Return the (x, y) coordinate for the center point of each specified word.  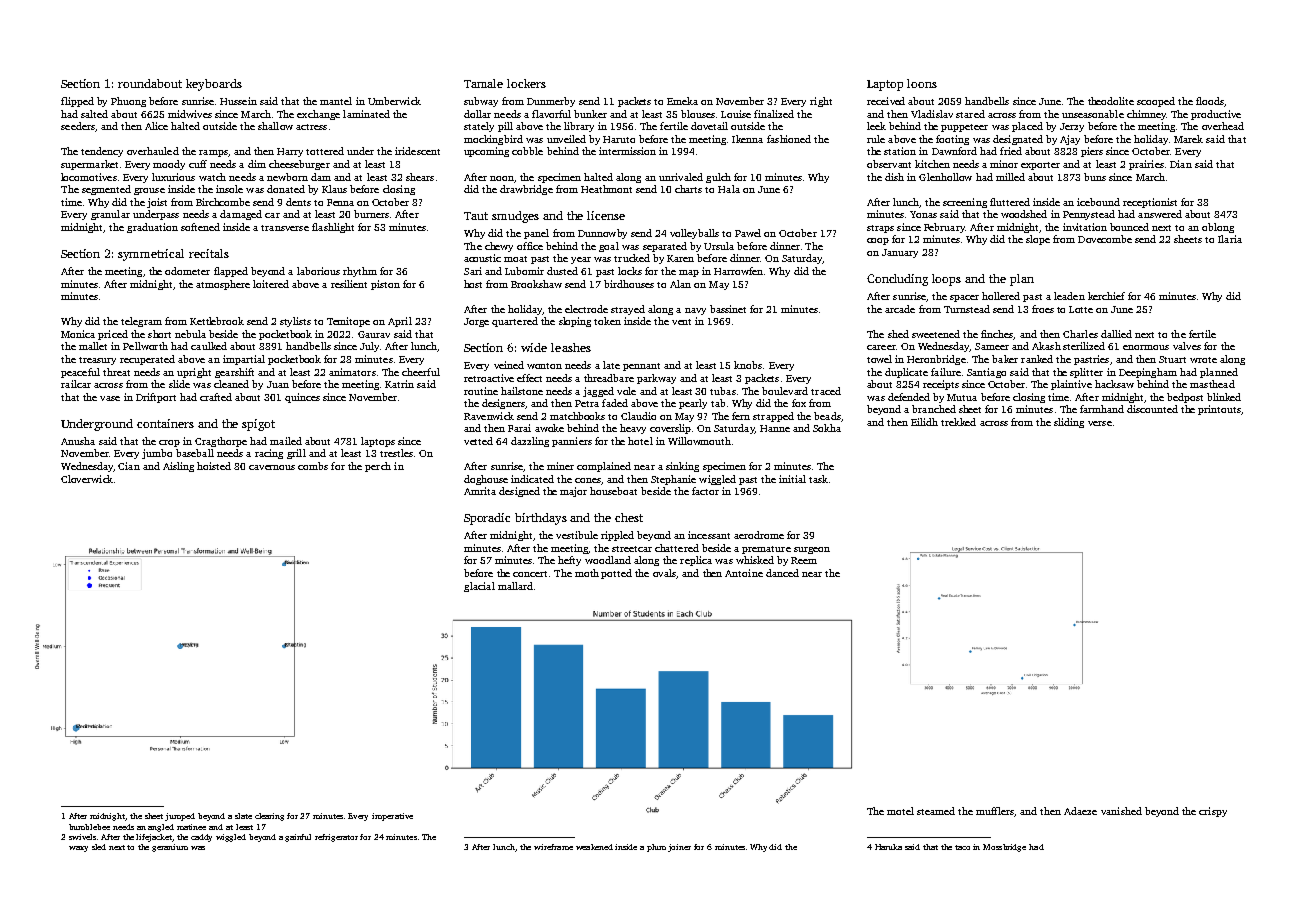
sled (99, 847)
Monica (78, 334)
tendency (102, 152)
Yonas (923, 214)
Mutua (962, 397)
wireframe (553, 847)
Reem (804, 560)
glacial (479, 587)
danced (782, 573)
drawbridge (526, 190)
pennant (641, 367)
